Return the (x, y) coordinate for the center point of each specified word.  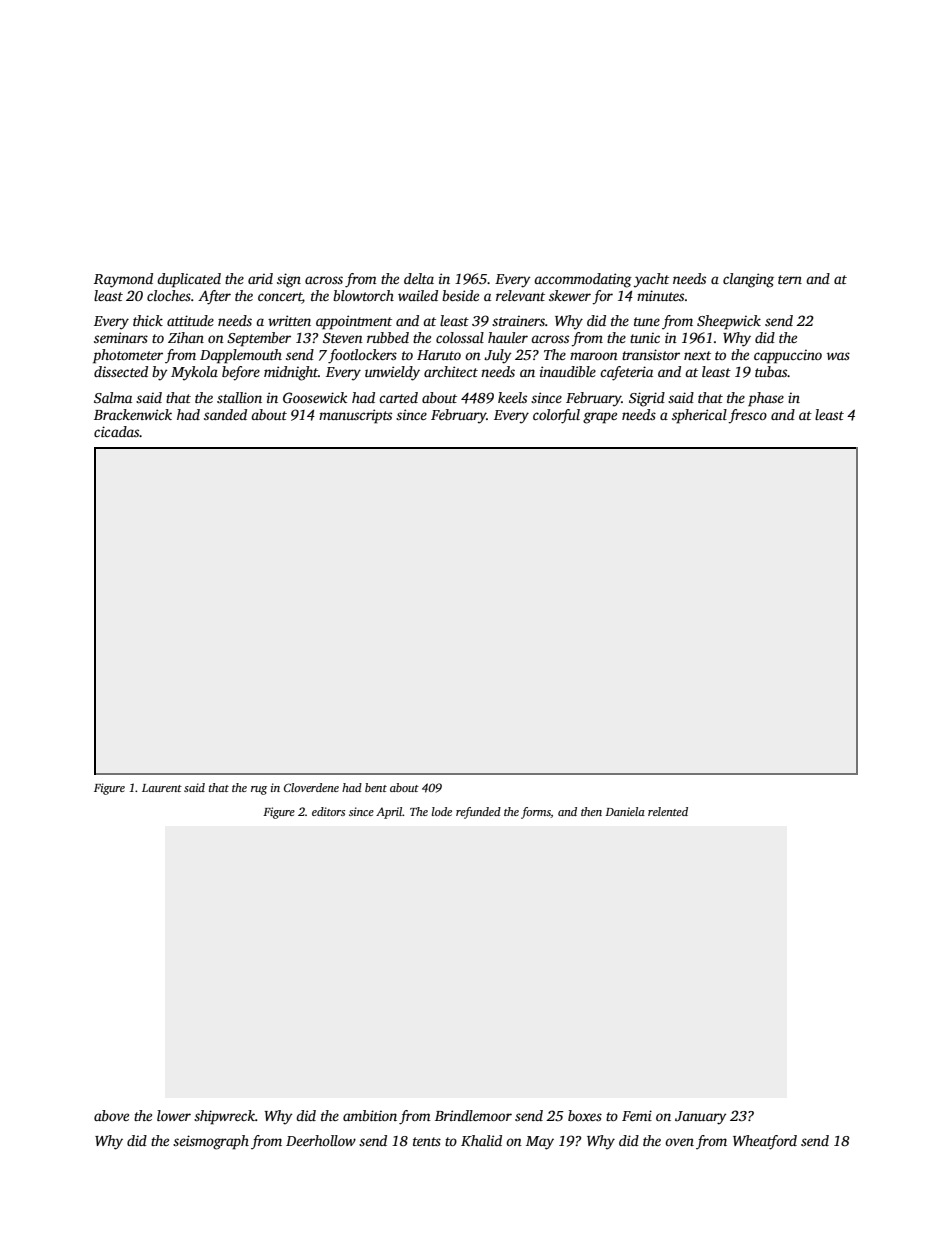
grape (600, 418)
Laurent (162, 788)
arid (260, 278)
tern (790, 279)
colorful (556, 416)
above (111, 1115)
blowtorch (363, 295)
